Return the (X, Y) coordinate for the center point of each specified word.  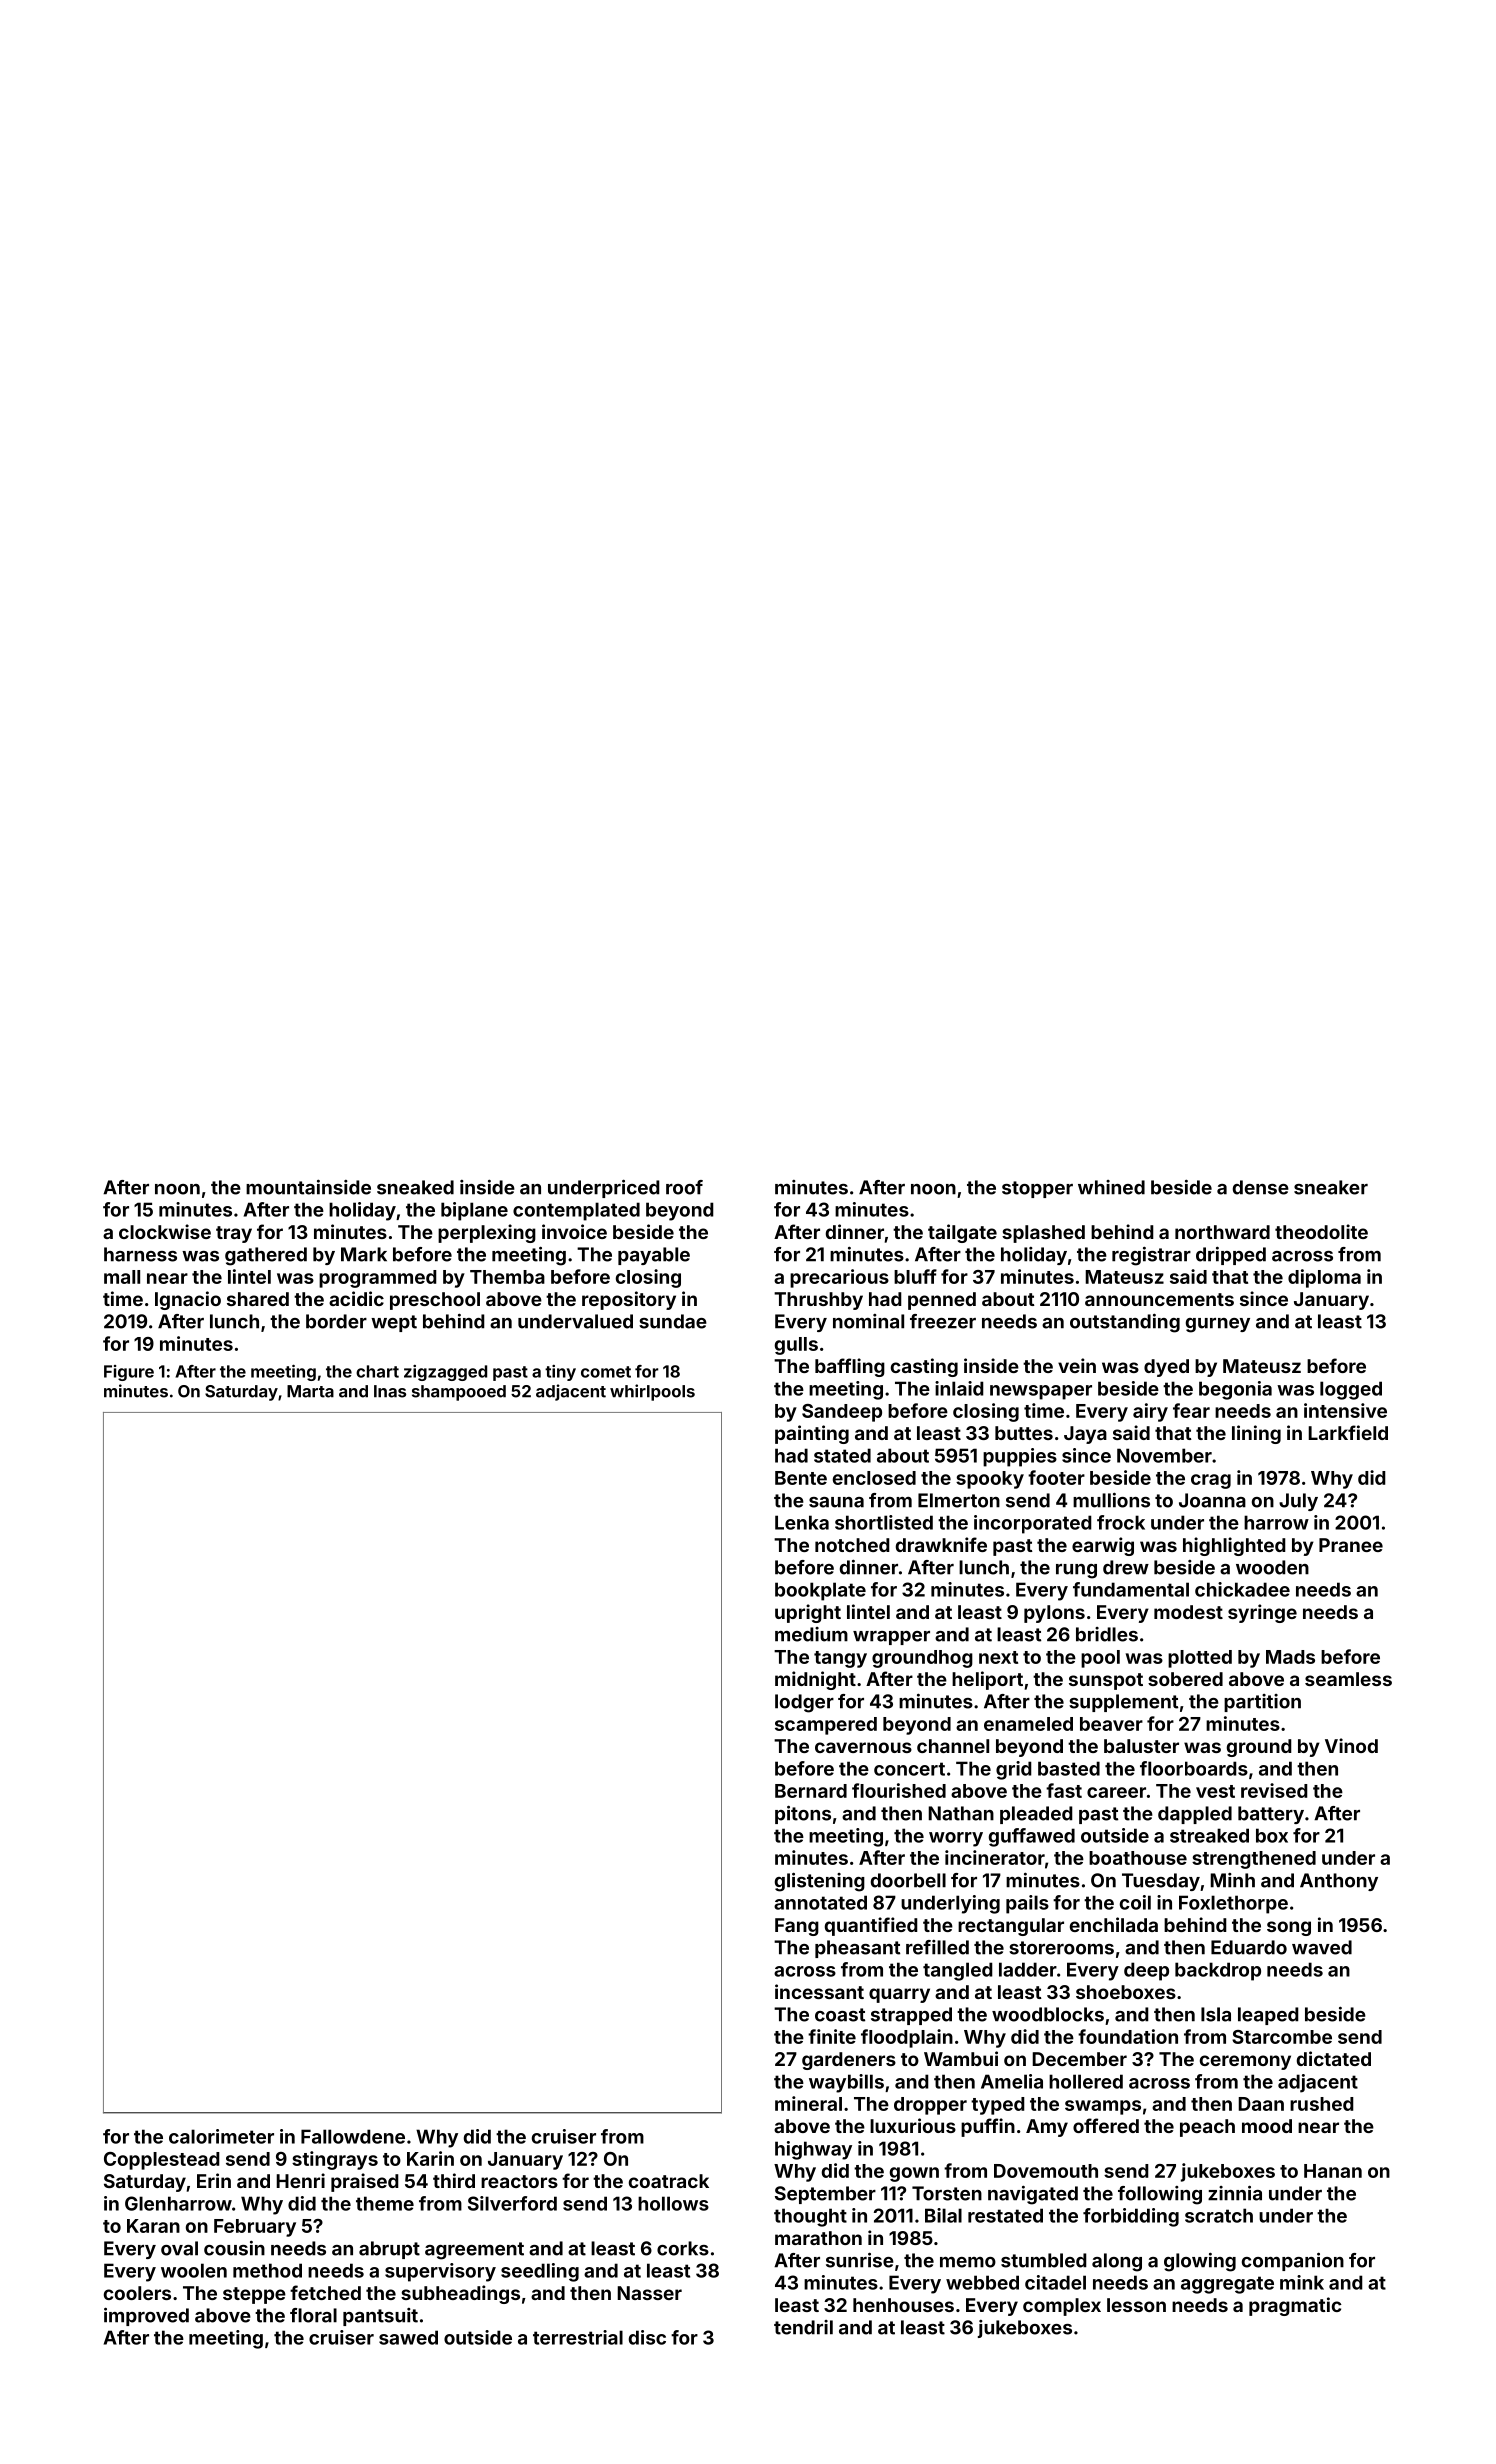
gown (914, 2174)
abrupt (389, 2250)
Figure (129, 1373)
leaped (1268, 2016)
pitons (803, 1814)
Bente (801, 1478)
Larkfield (1348, 1432)
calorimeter (221, 2136)
